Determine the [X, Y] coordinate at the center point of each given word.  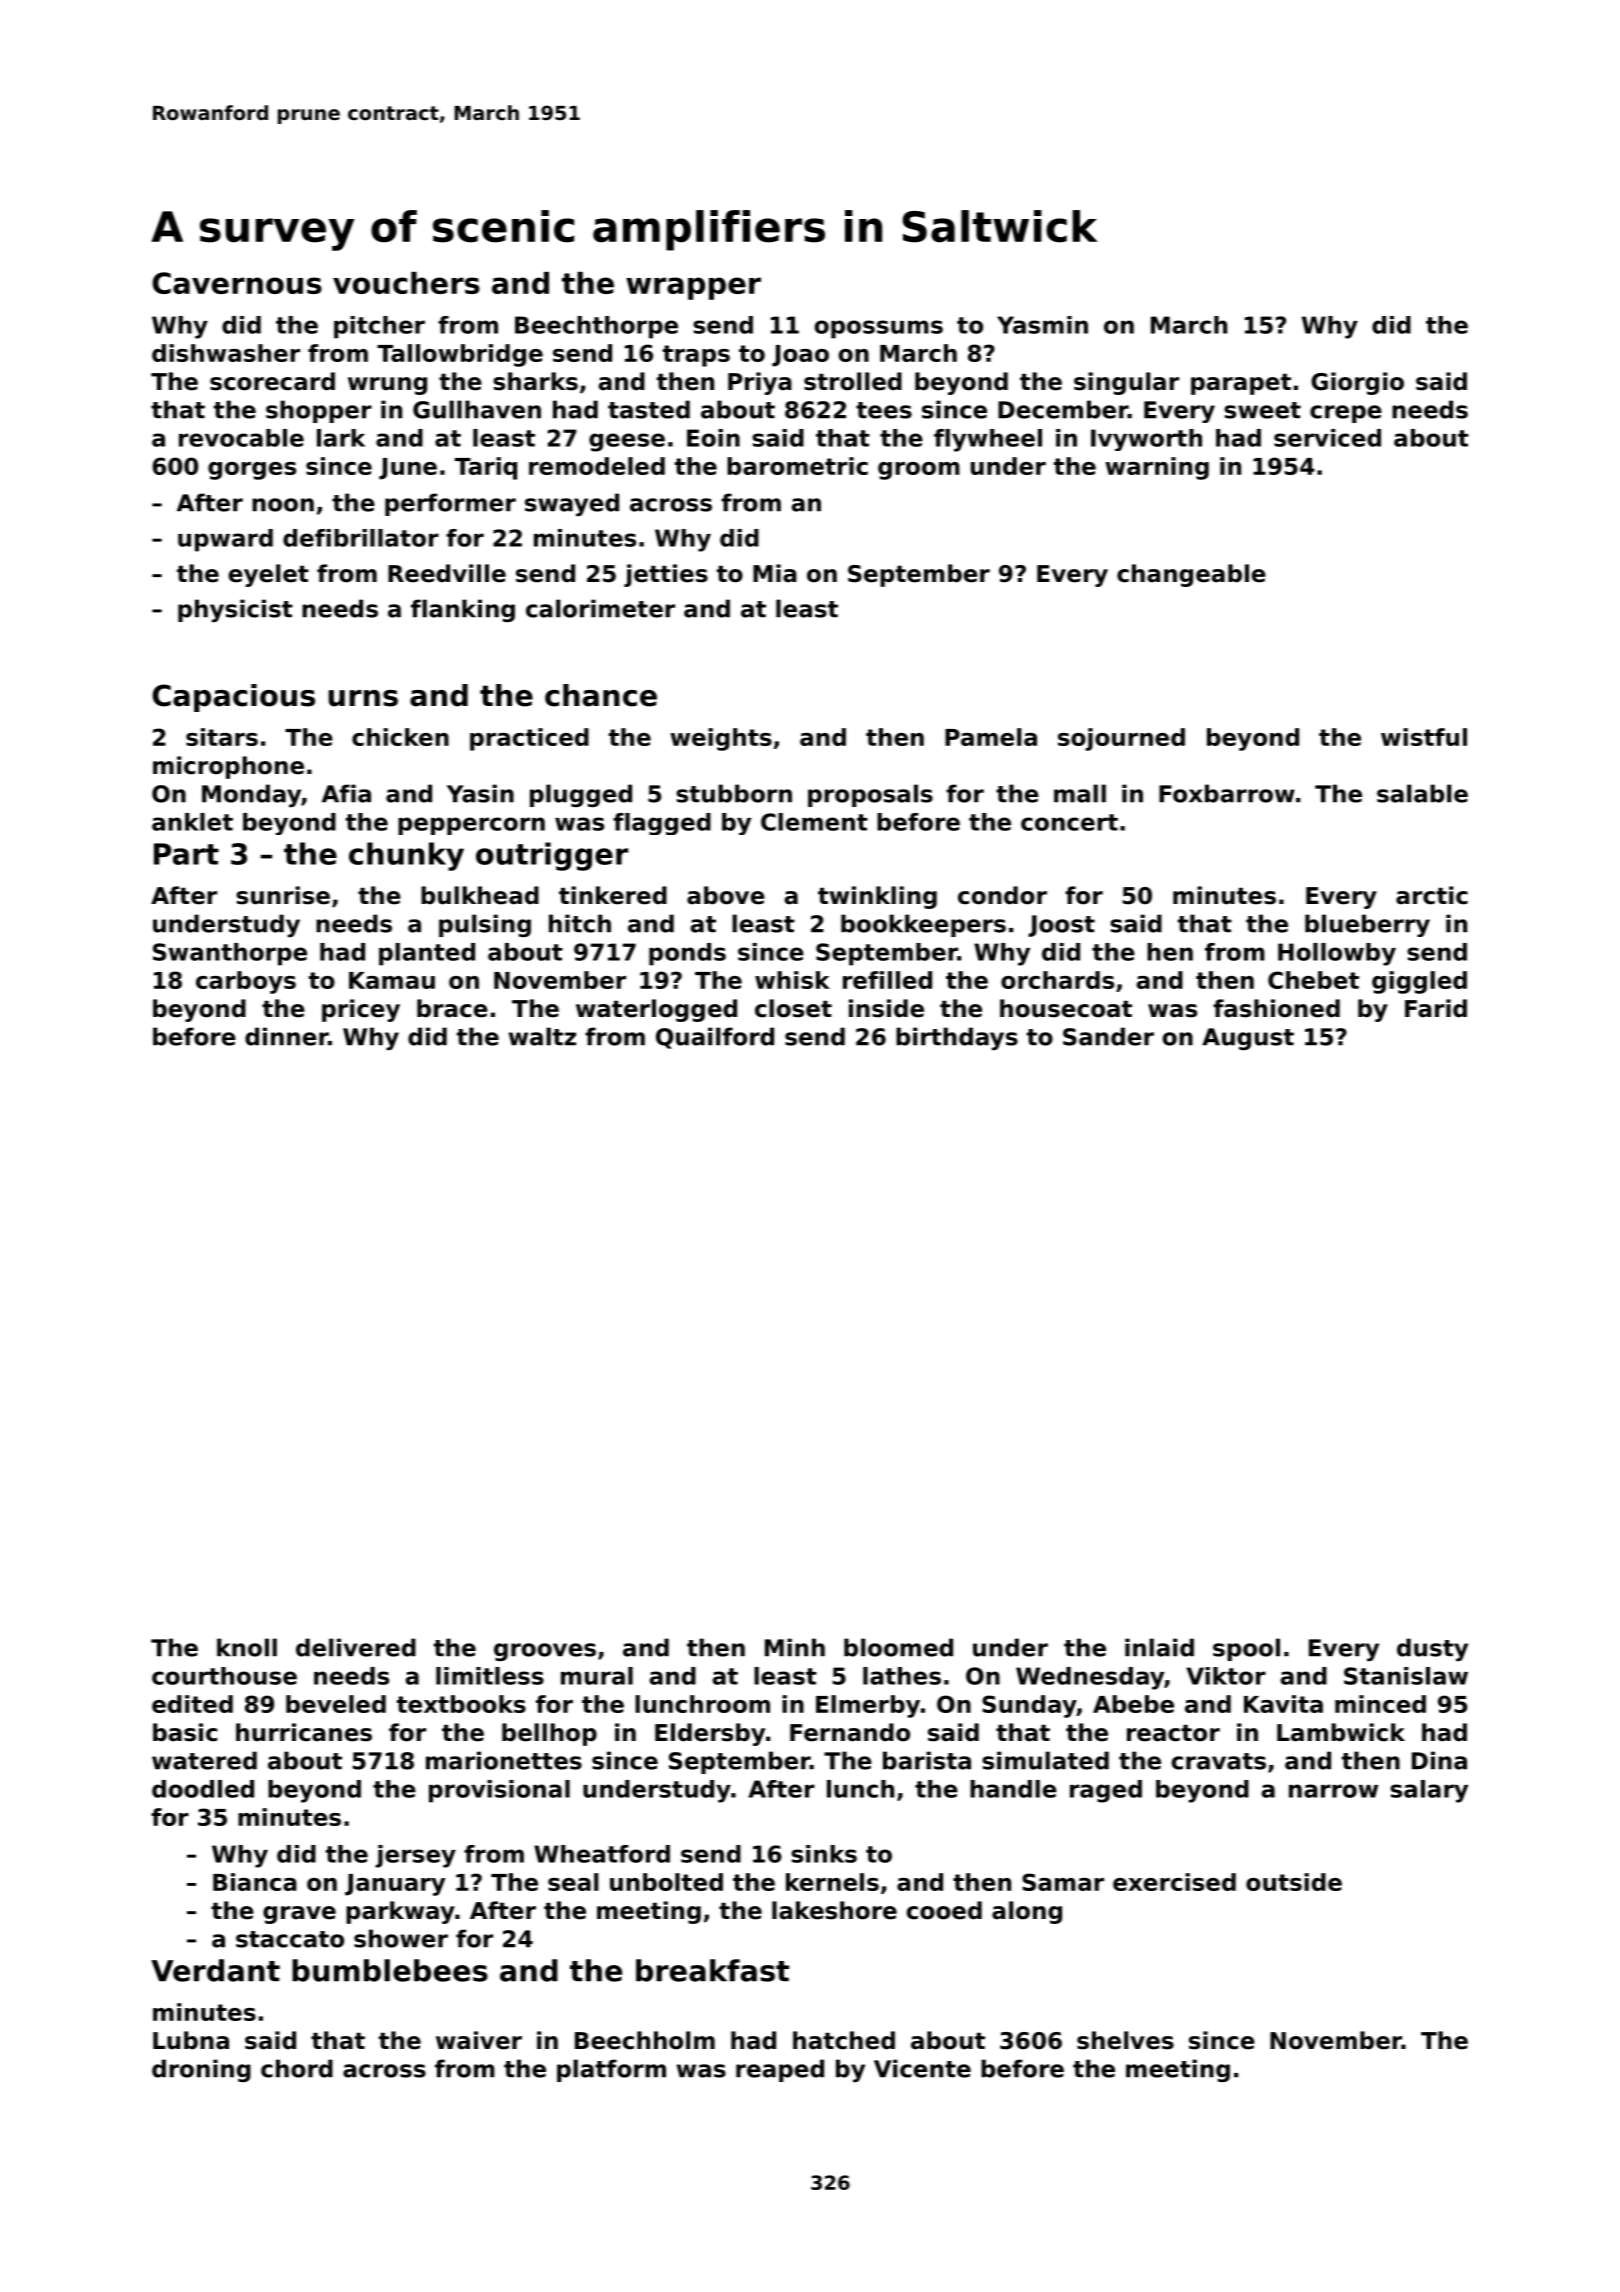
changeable [1191, 575]
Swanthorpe [230, 954]
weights [721, 739]
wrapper [693, 288]
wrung [387, 386]
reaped [780, 2070]
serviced [1327, 438]
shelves [1125, 2040]
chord [297, 2068]
